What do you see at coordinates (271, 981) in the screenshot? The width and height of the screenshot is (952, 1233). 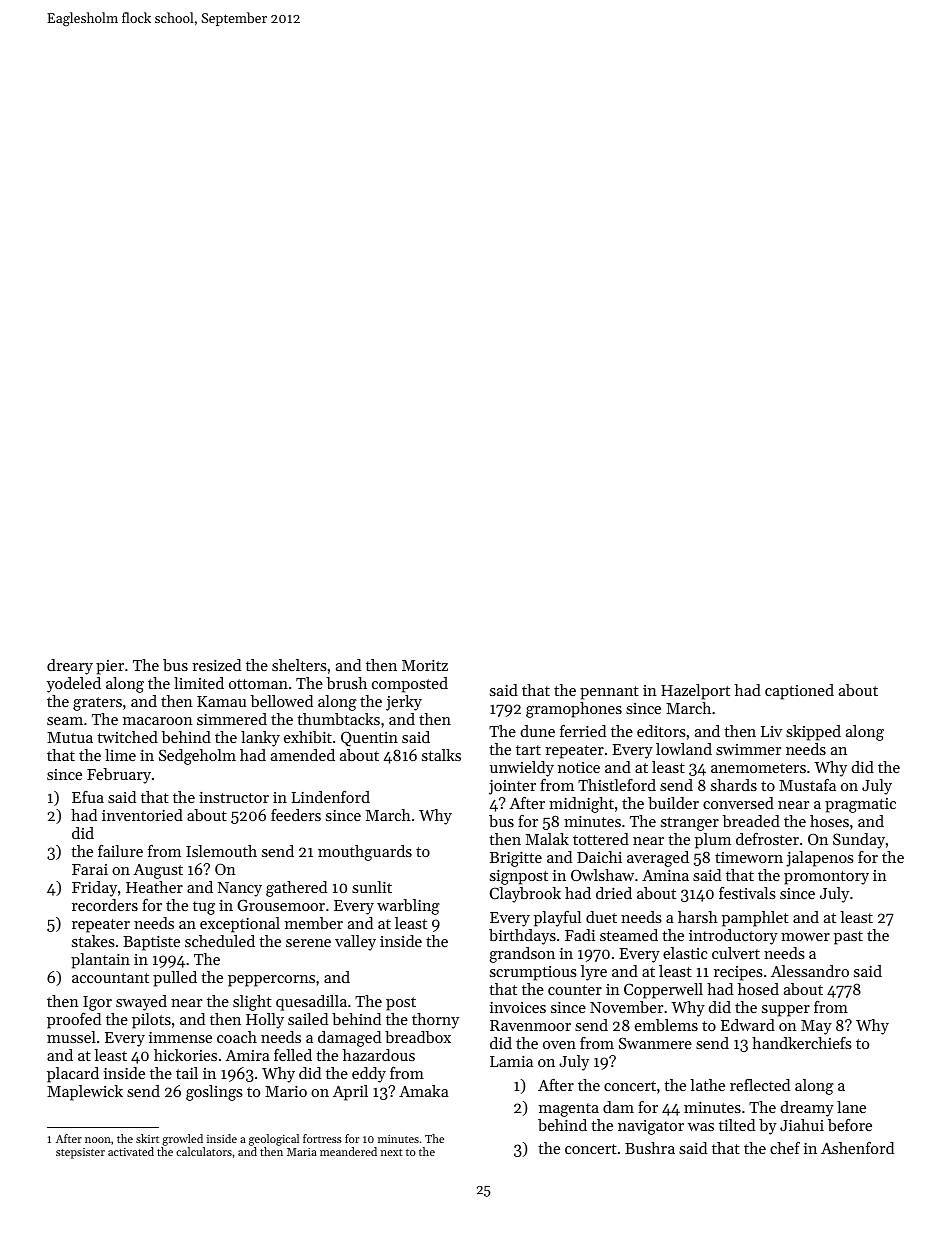 I see `peppercorns` at bounding box center [271, 981].
